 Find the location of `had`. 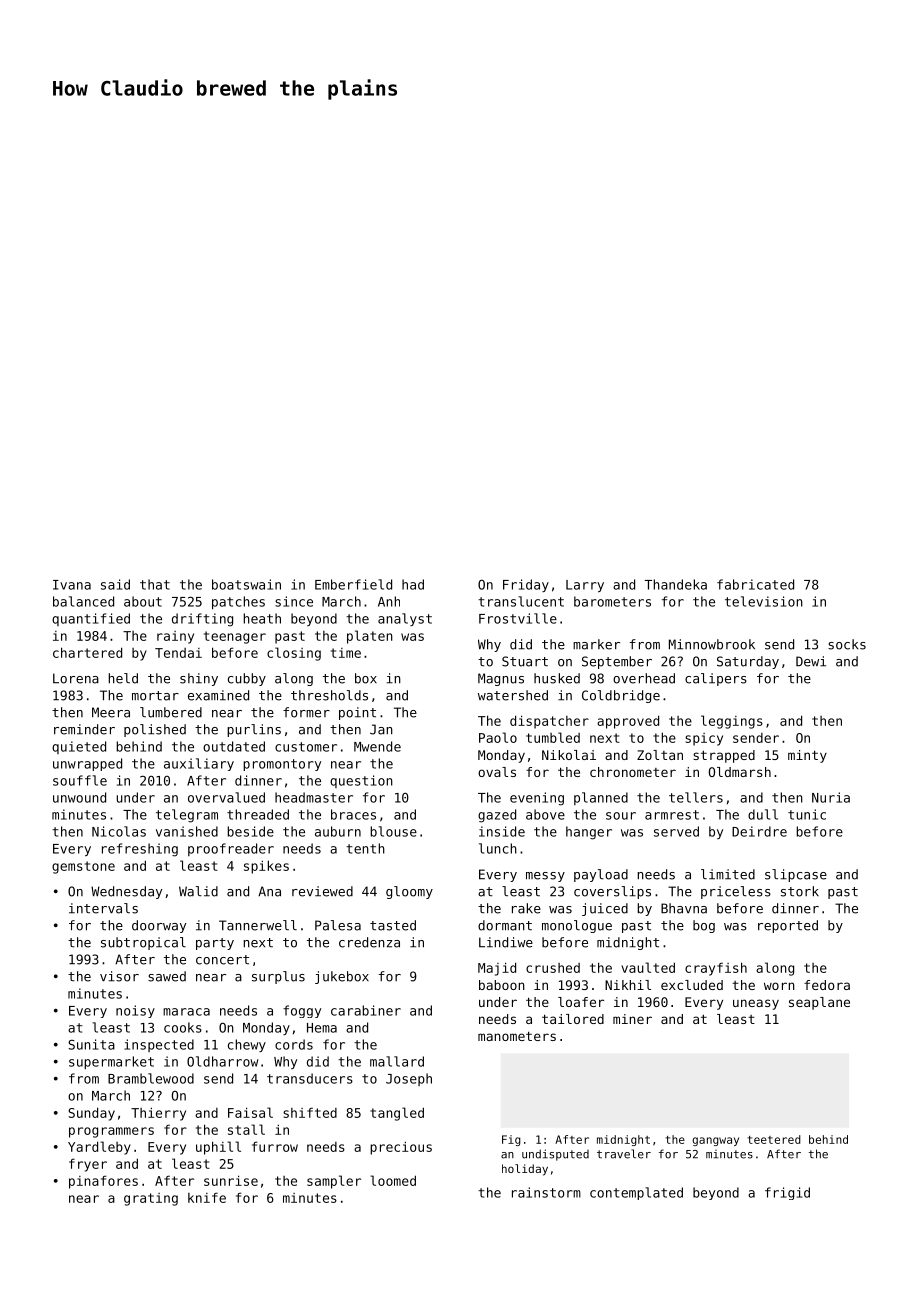

had is located at coordinates (413, 584).
